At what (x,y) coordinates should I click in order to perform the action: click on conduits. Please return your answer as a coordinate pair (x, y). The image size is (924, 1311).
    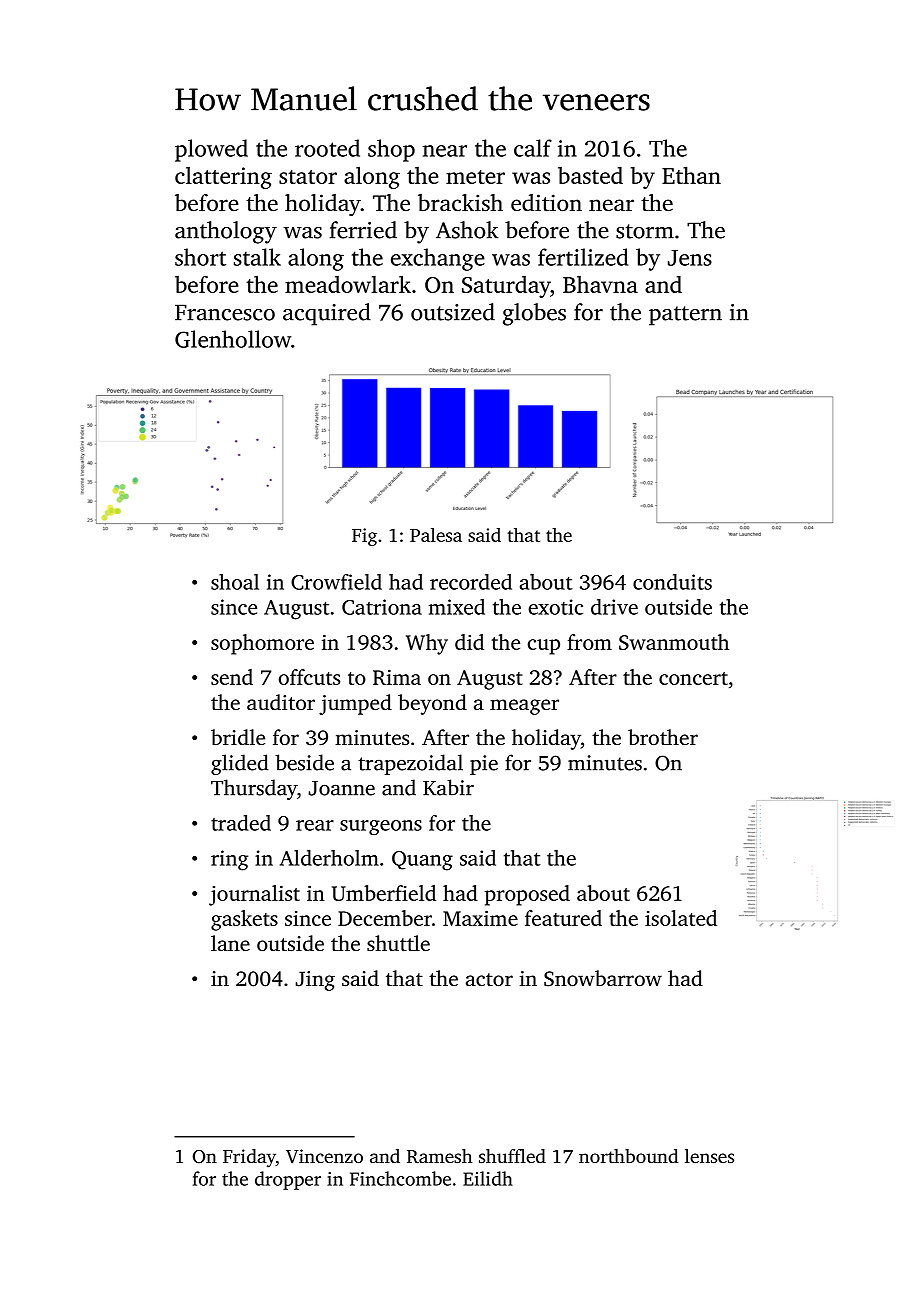
    Looking at the image, I should click on (672, 582).
